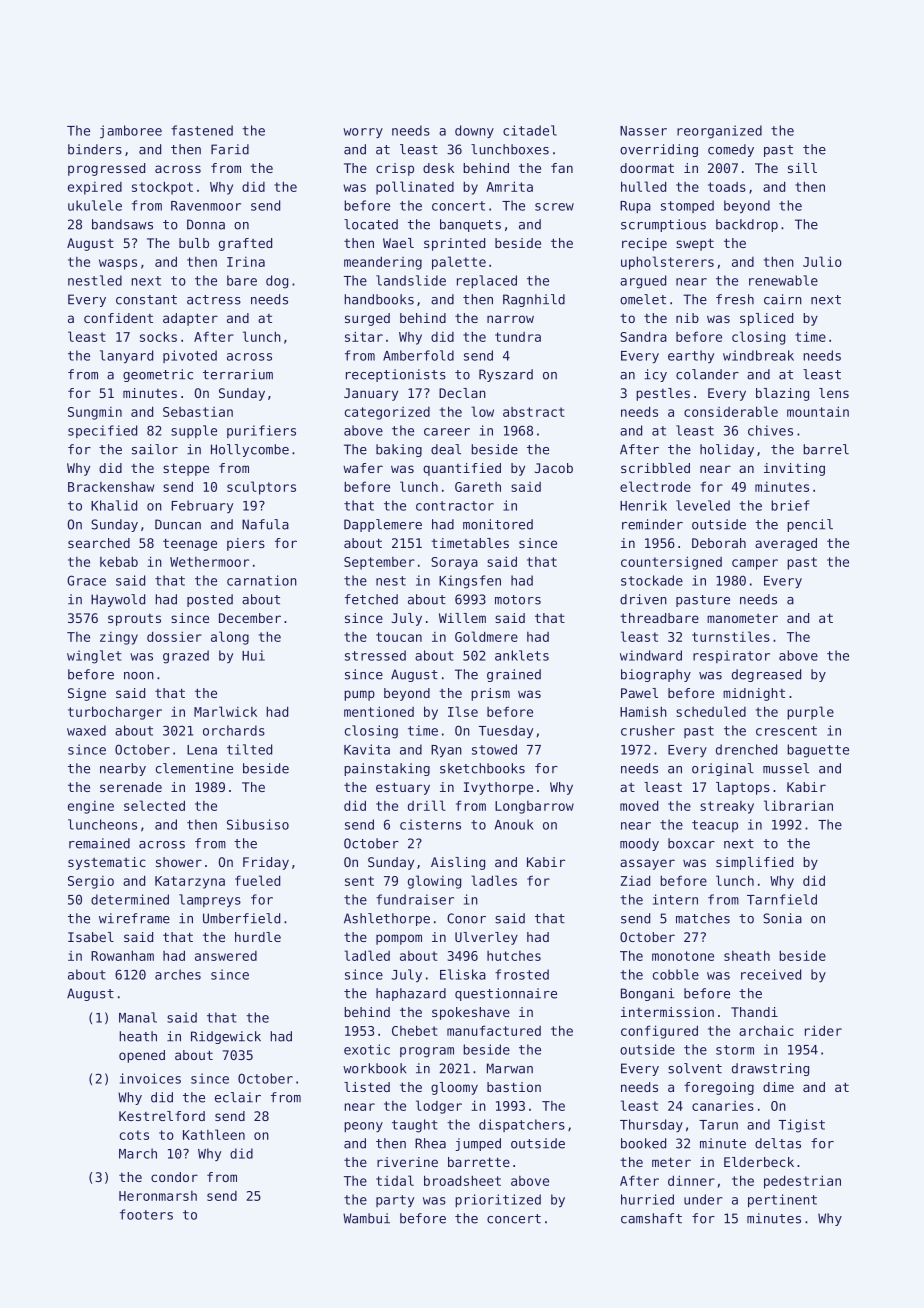 The height and width of the screenshot is (1308, 924). I want to click on footers, so click(146, 1214).
